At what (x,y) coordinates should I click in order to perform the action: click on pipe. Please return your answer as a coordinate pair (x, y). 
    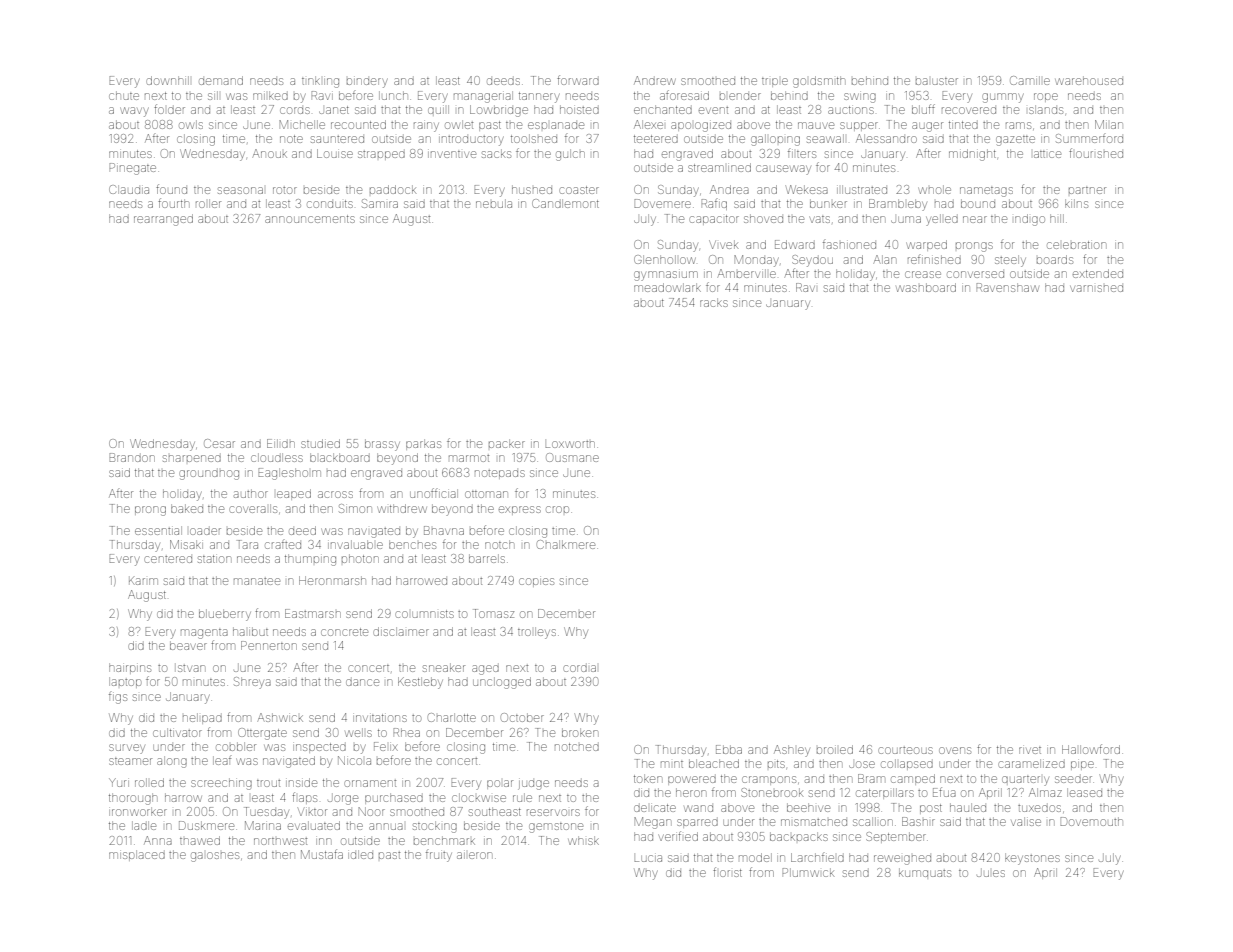
    Looking at the image, I should click on (1082, 765).
